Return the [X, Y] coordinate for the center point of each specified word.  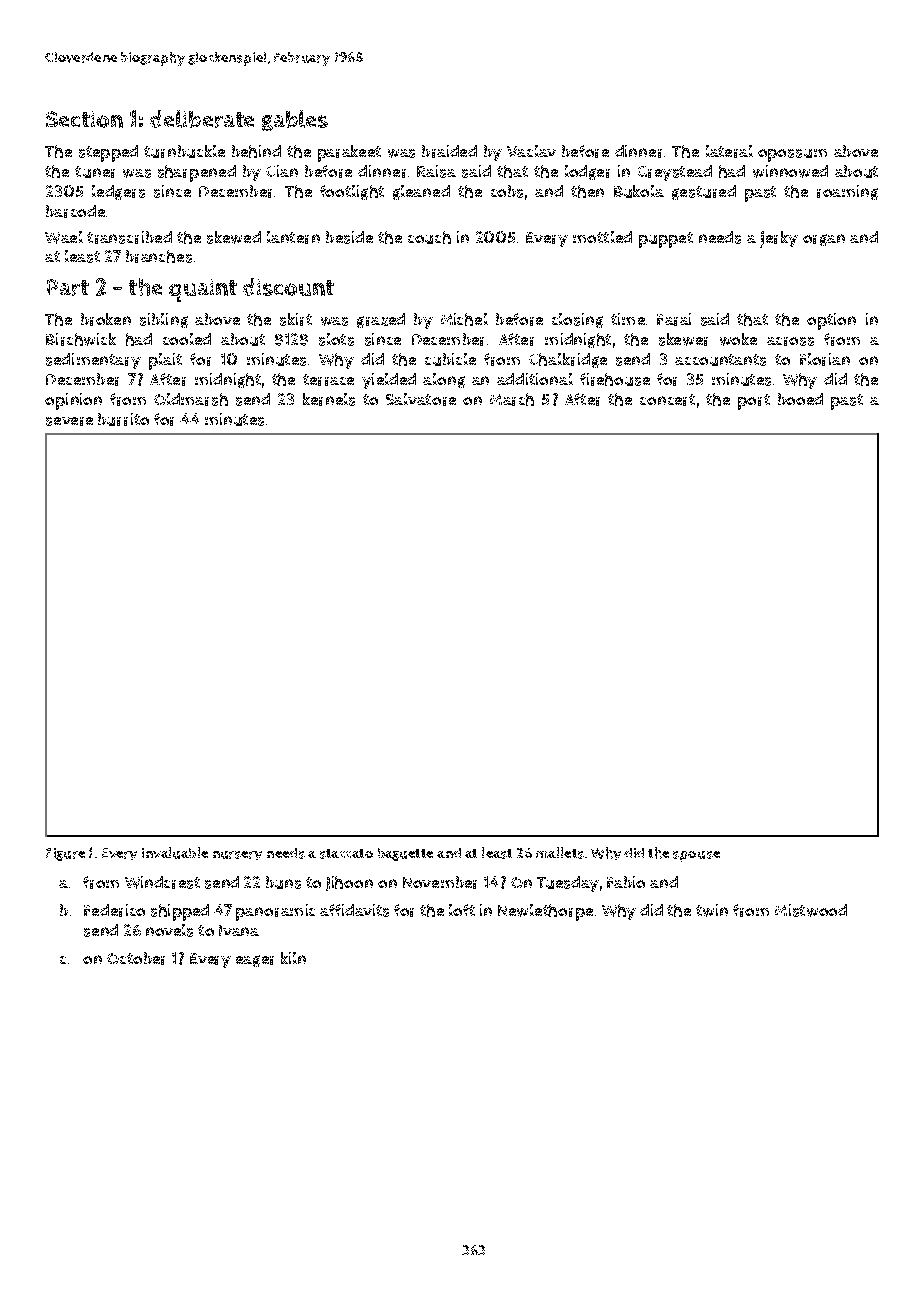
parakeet [349, 153]
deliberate [202, 119]
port [754, 402]
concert [667, 400]
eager [255, 961]
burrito [123, 419]
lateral [729, 151]
